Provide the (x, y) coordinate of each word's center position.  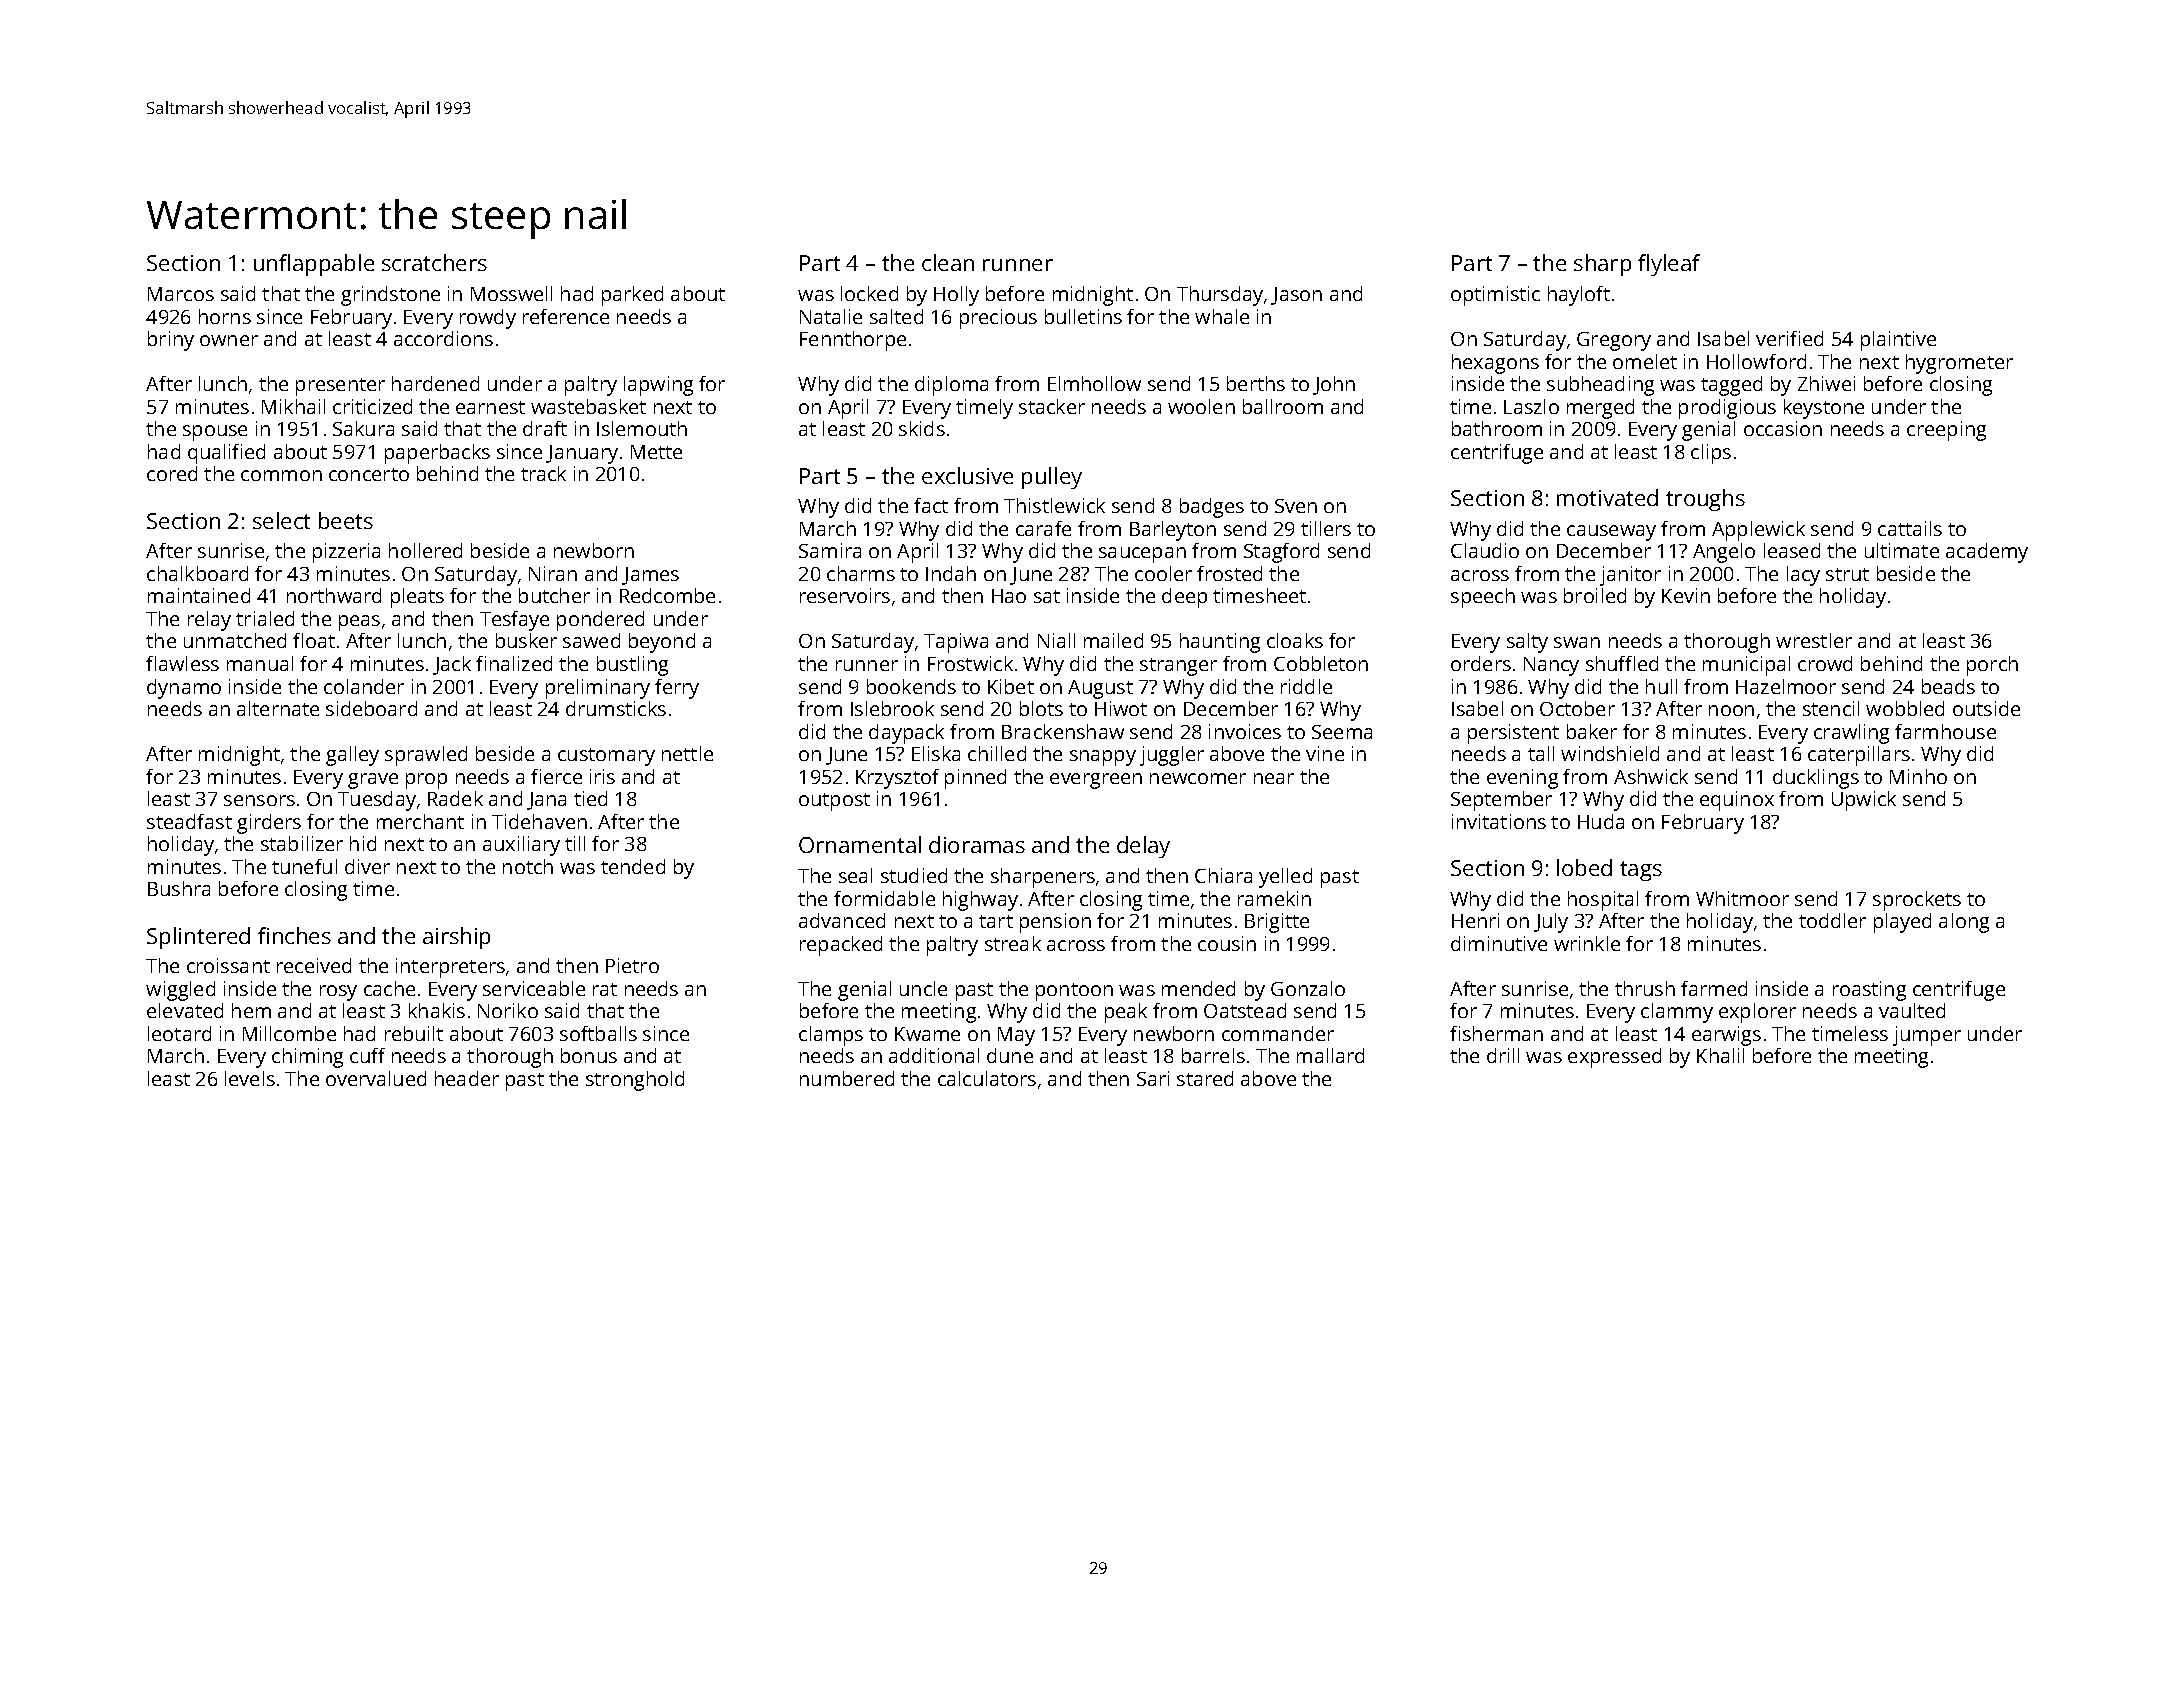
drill (1503, 1055)
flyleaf (1669, 265)
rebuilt (414, 1033)
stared (1205, 1078)
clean (948, 262)
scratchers (434, 262)
